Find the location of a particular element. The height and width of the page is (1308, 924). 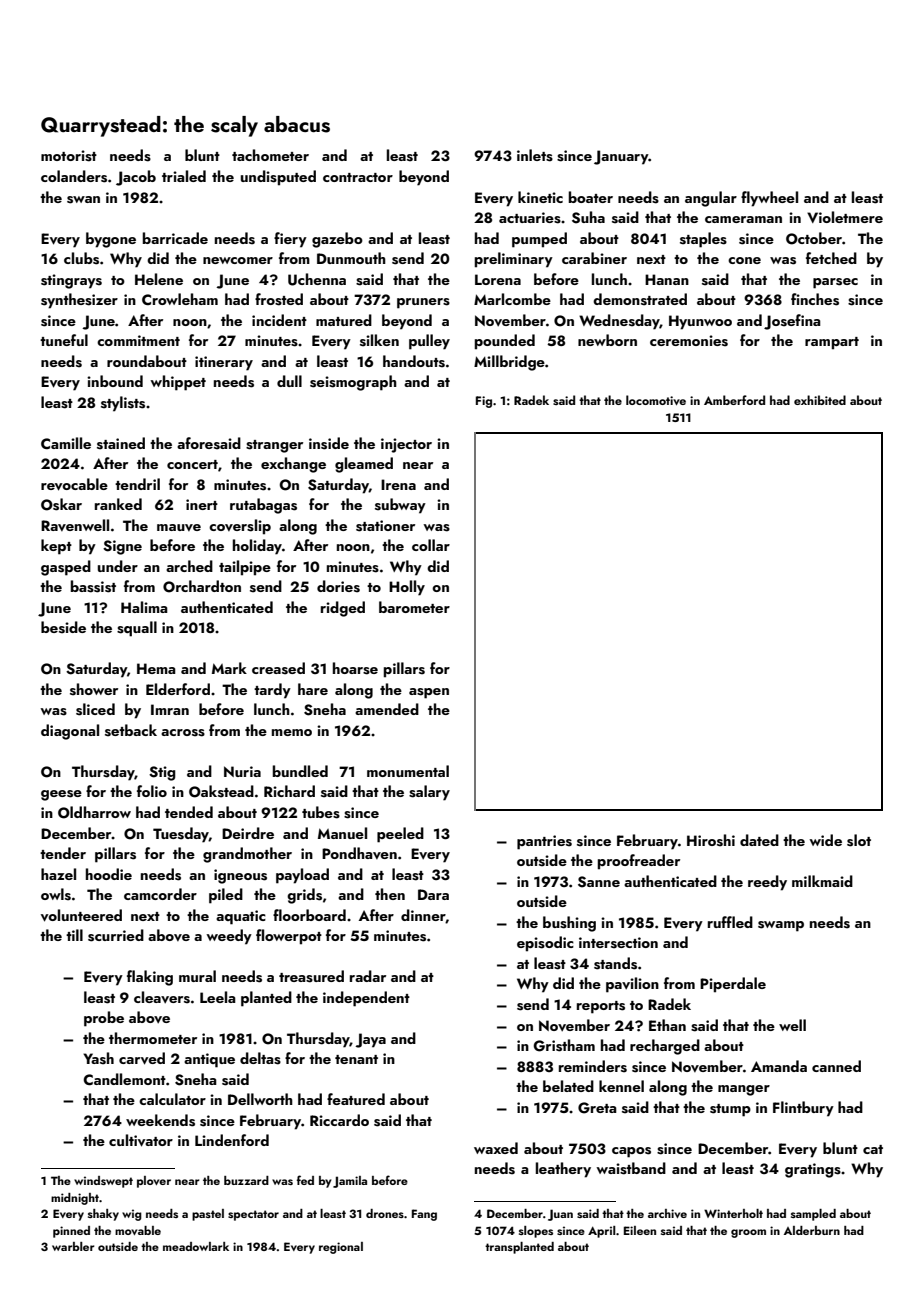

Fang is located at coordinates (424, 1215).
